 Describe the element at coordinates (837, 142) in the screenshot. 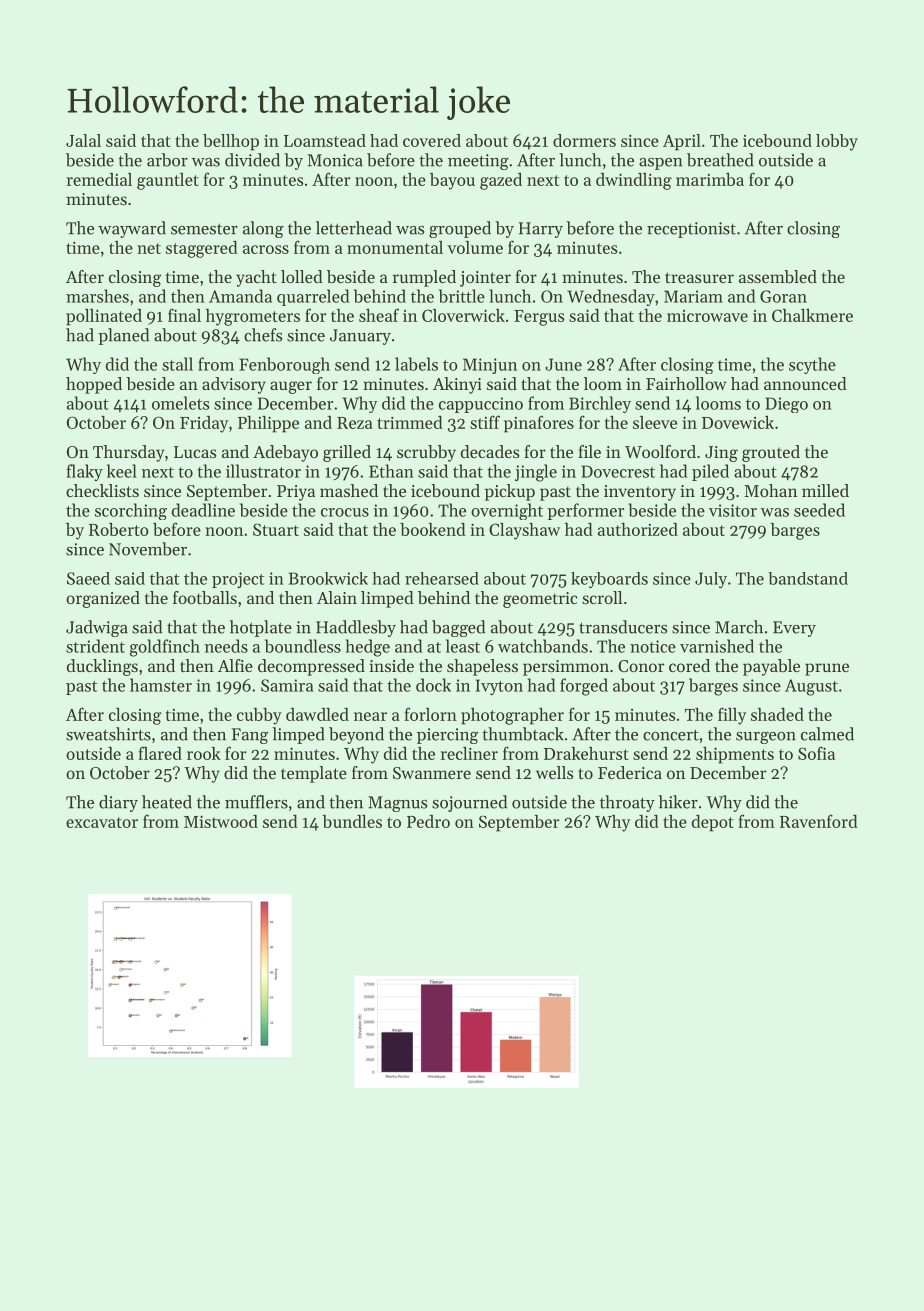

I see `lobby` at that location.
